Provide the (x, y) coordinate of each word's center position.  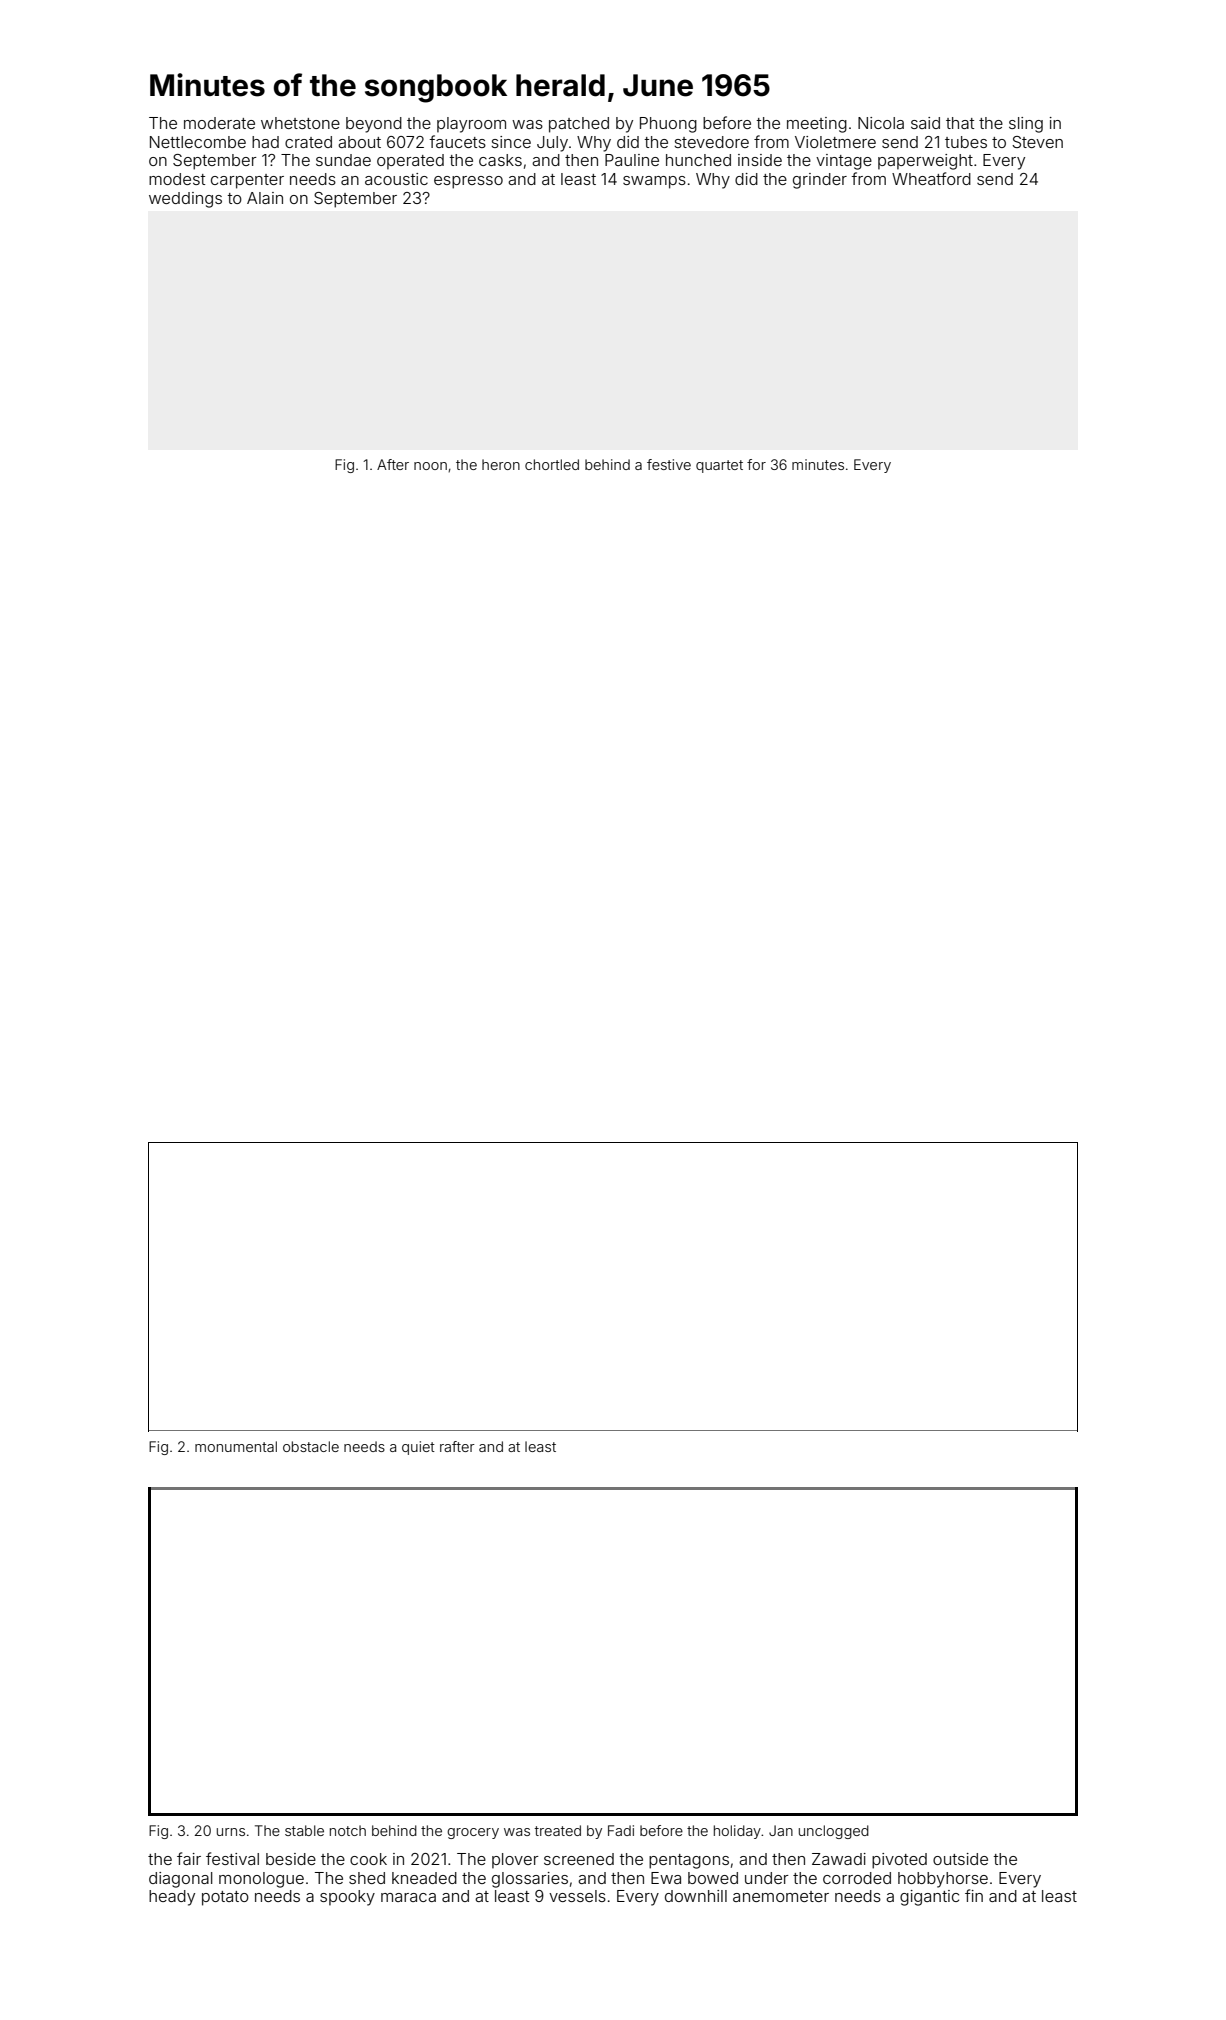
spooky (347, 1898)
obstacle (311, 1446)
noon (430, 466)
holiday (737, 1832)
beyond (374, 125)
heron (501, 464)
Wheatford (931, 178)
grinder (820, 181)
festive (669, 464)
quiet (418, 1448)
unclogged (834, 1832)
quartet (719, 466)
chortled (552, 464)
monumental (236, 1446)
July (552, 144)
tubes (966, 142)
